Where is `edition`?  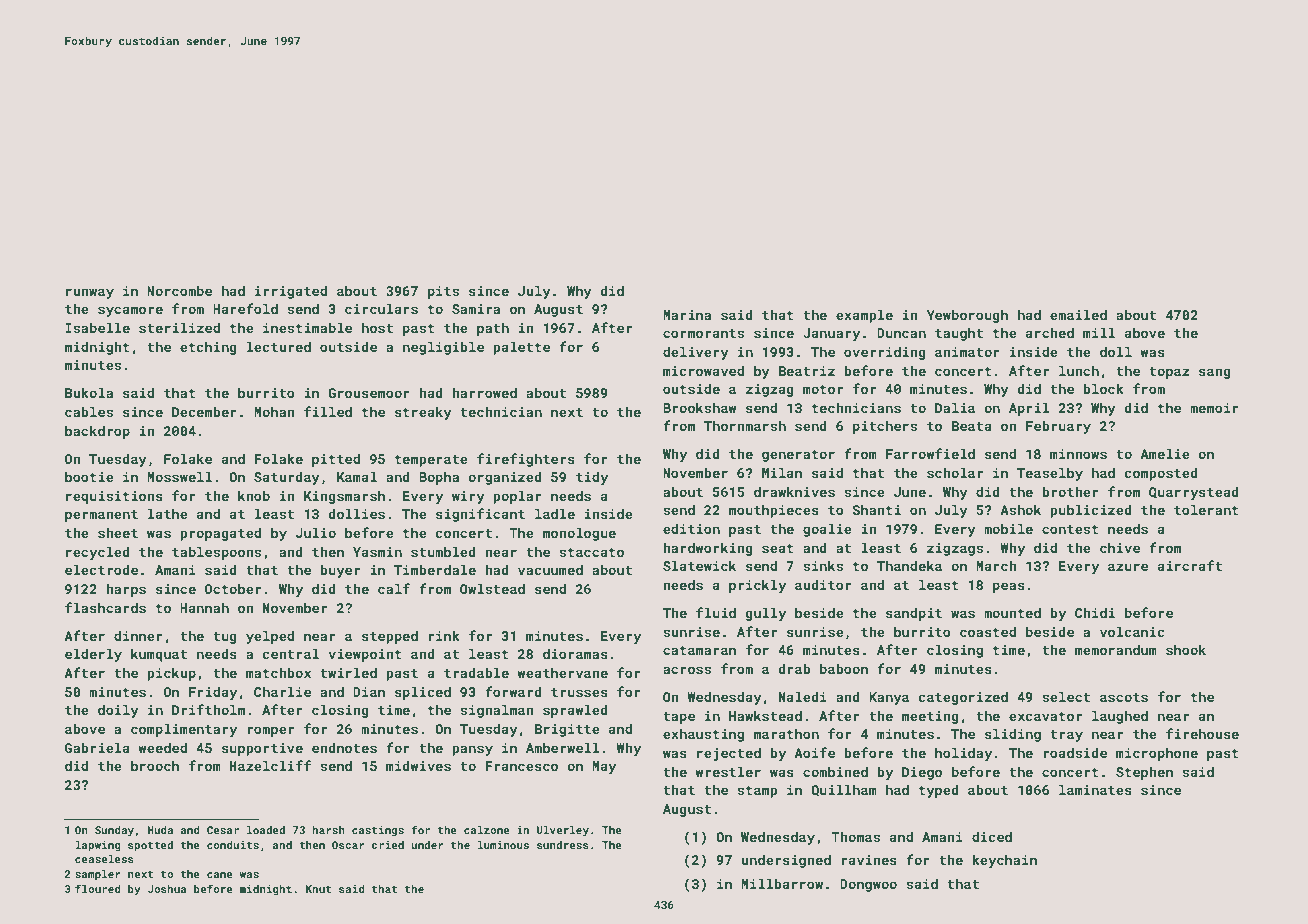 edition is located at coordinates (691, 528).
